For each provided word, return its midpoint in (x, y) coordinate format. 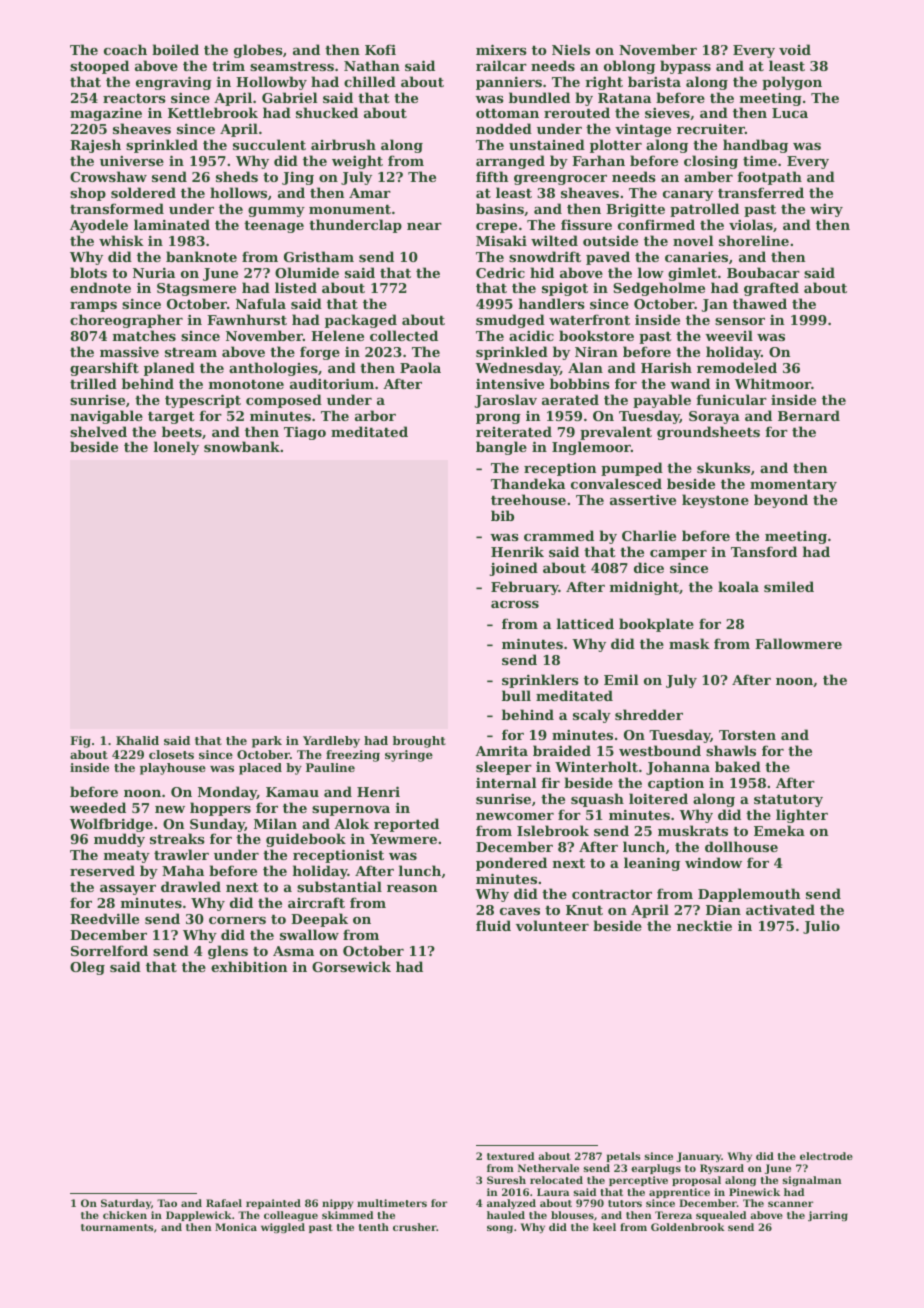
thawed (760, 303)
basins (500, 208)
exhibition (249, 966)
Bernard (809, 415)
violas (751, 224)
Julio (821, 927)
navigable (106, 417)
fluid (493, 925)
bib (502, 515)
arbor (375, 415)
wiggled (283, 1228)
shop (88, 194)
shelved (98, 431)
